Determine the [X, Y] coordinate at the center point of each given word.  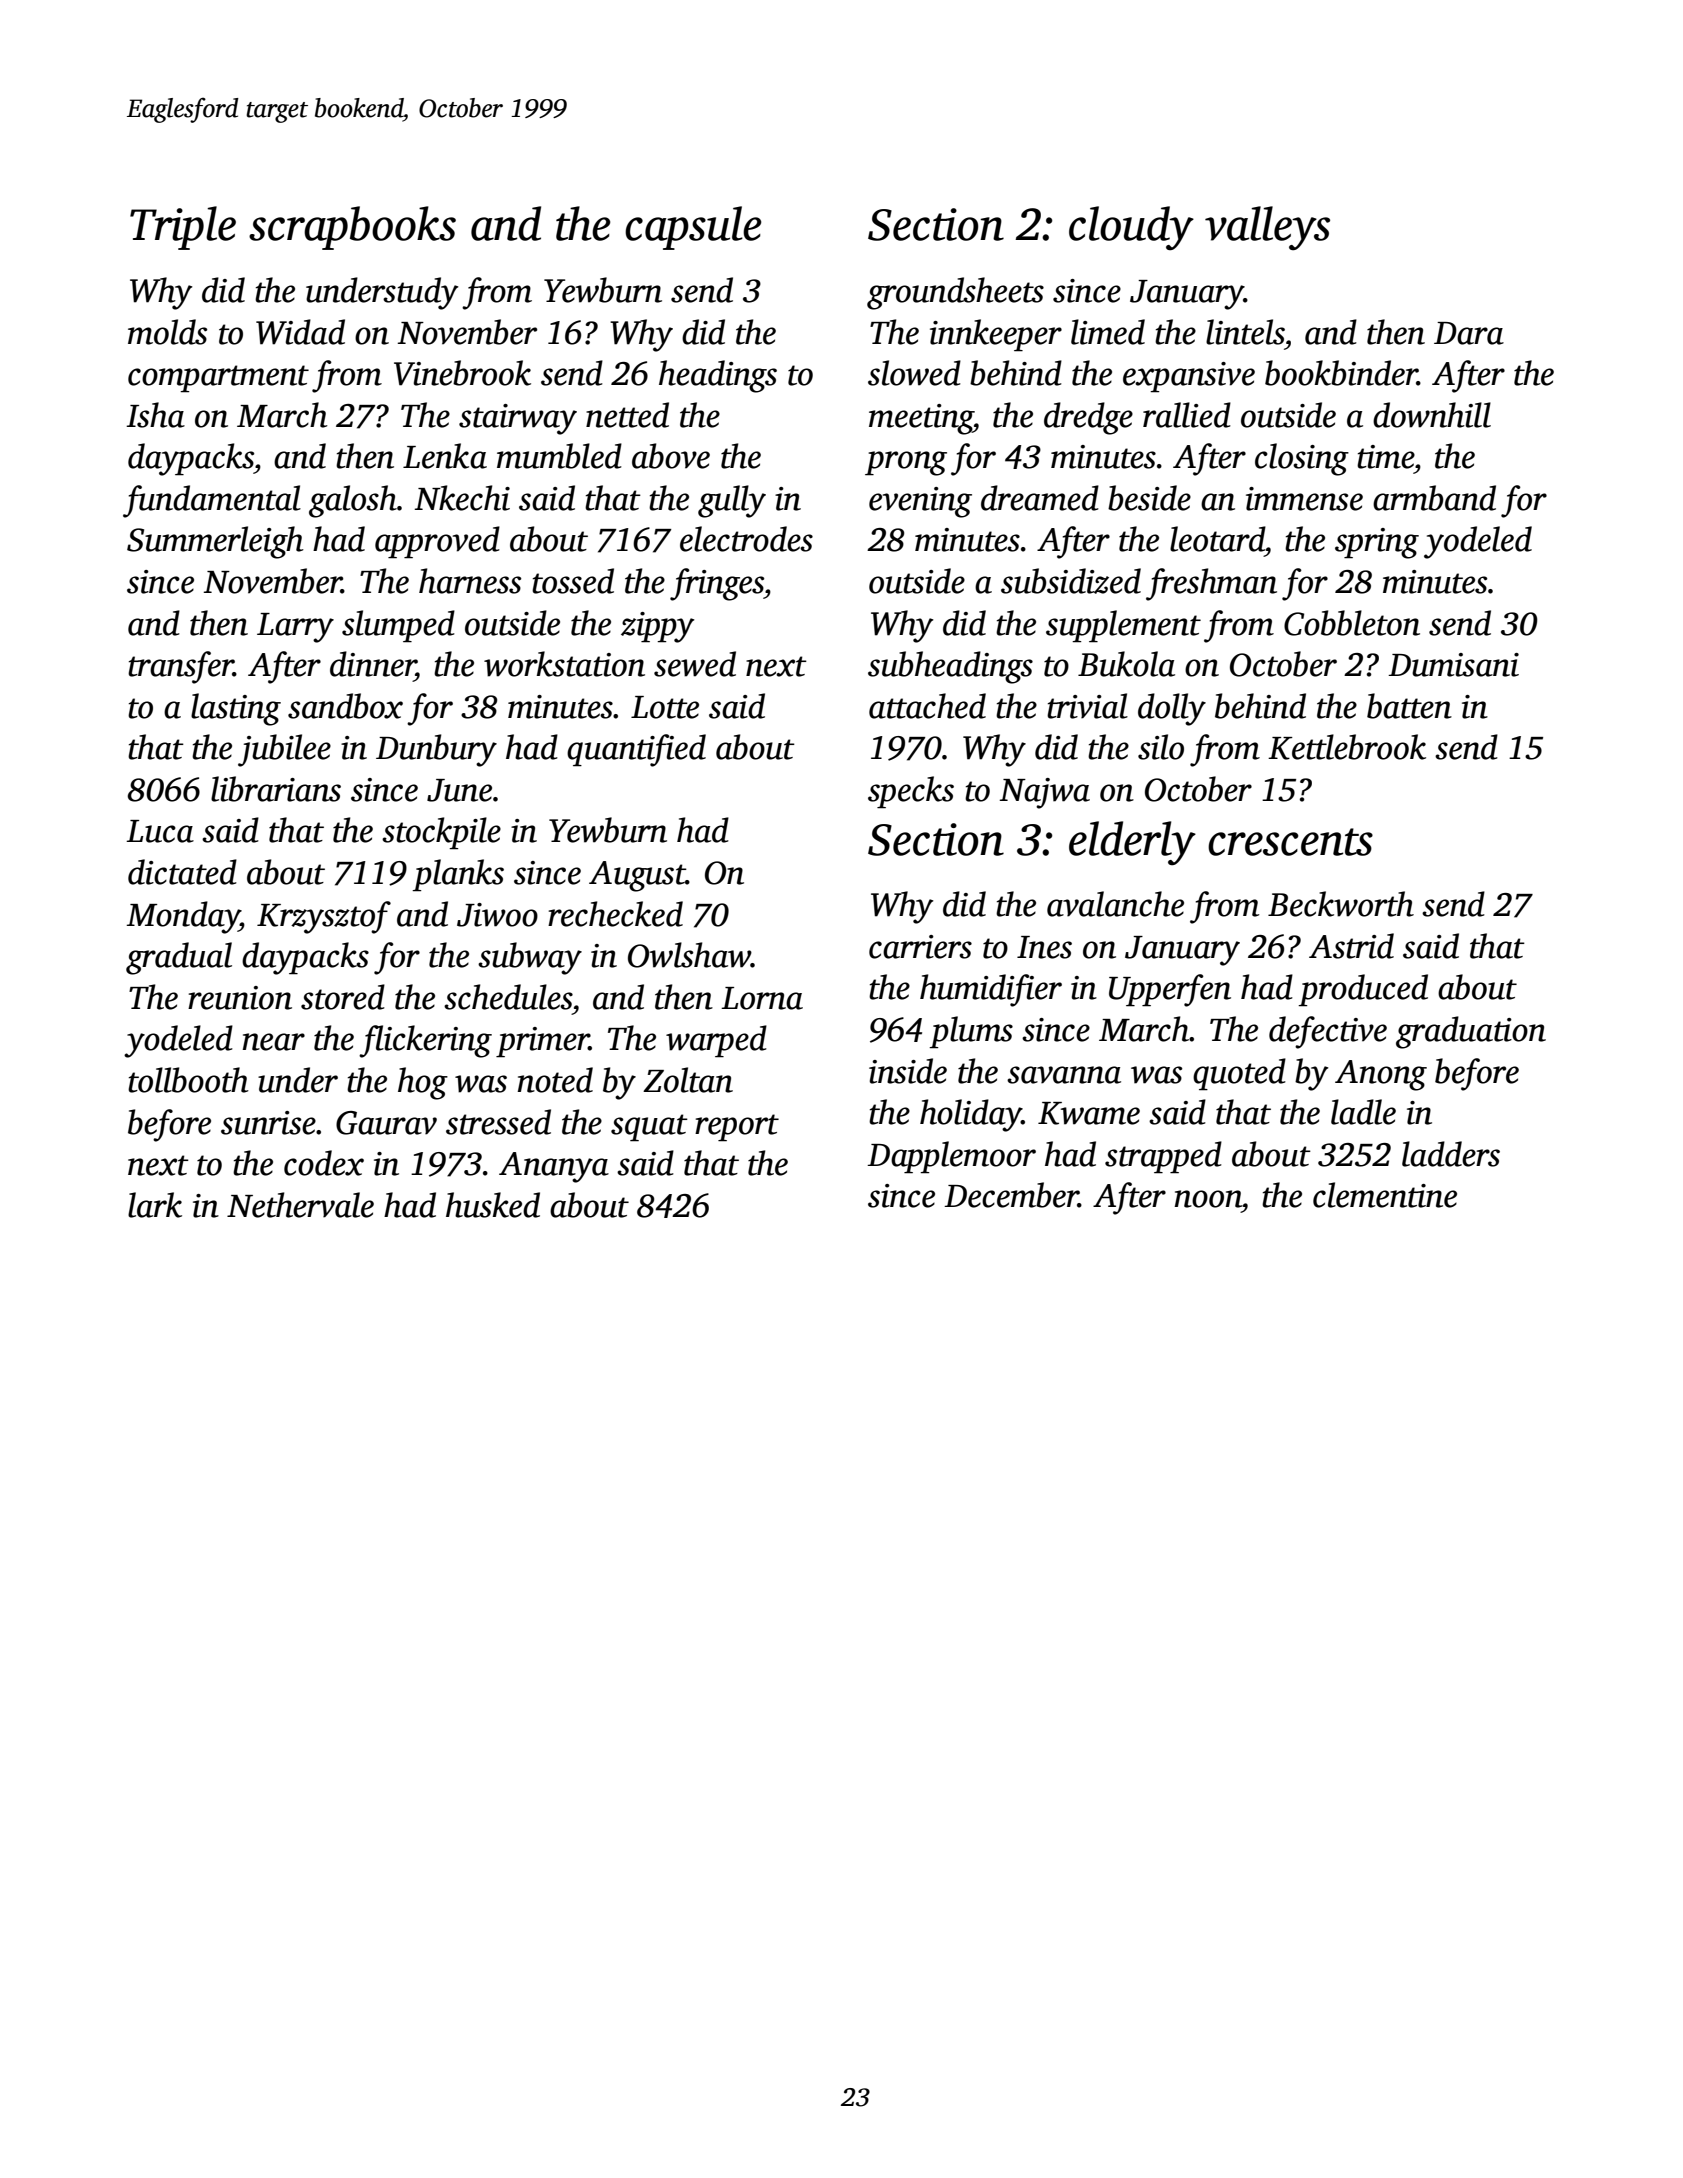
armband [1434, 498]
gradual [179, 958]
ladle [1363, 1112]
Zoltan [688, 1080]
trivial [1087, 706]
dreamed [1040, 498]
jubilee [284, 750]
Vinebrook [462, 373]
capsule [693, 228]
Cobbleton [1352, 623]
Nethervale [300, 1205]
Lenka [445, 456]
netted [627, 415]
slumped [398, 626]
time [1385, 457]
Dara [1469, 333]
